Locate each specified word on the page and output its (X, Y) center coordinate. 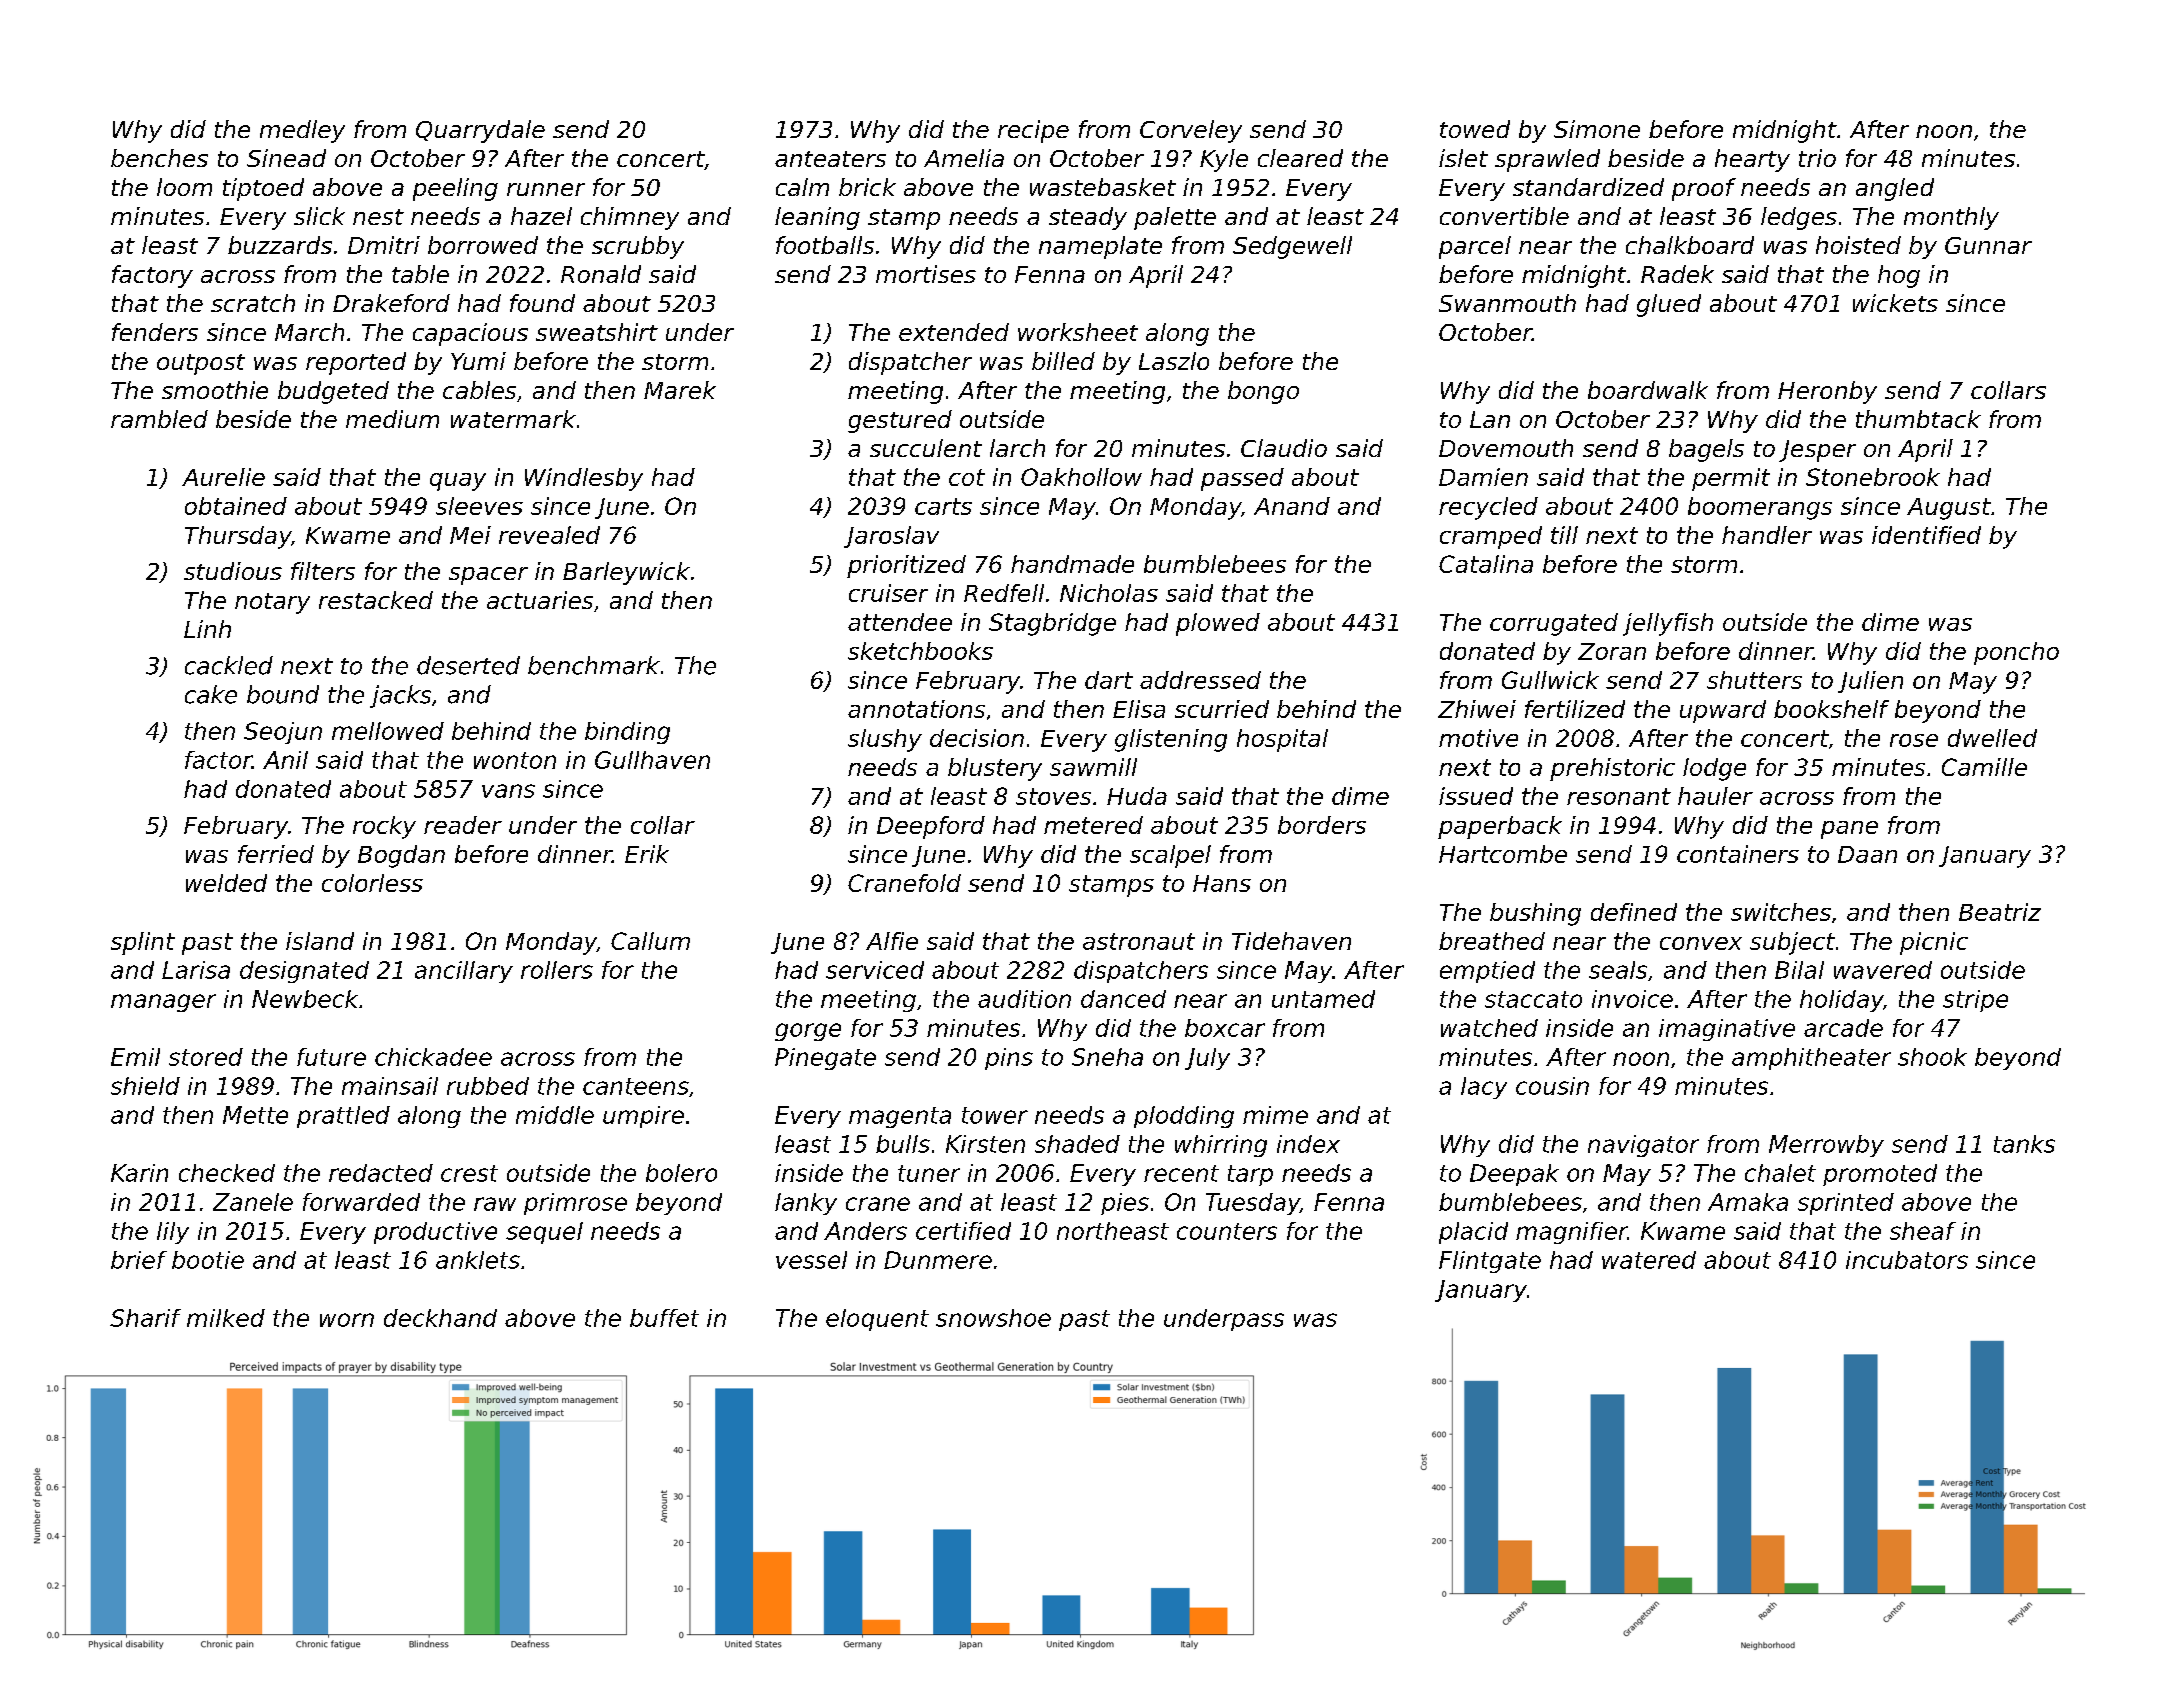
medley (302, 131)
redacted (381, 1173)
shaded (1077, 1144)
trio (1817, 158)
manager (163, 1003)
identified (1926, 535)
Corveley (1191, 131)
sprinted (1846, 1204)
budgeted (333, 392)
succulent (926, 448)
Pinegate (825, 1059)
